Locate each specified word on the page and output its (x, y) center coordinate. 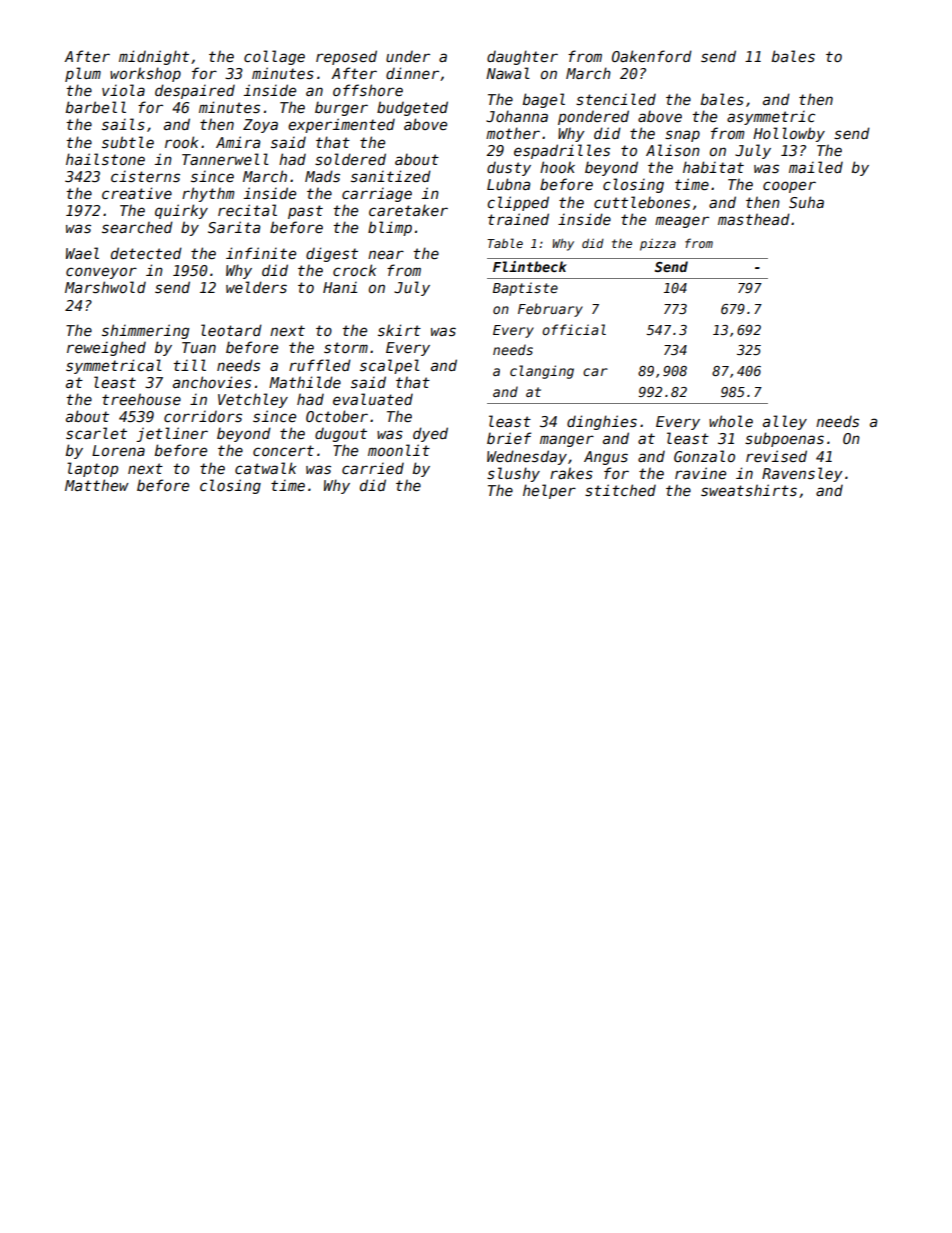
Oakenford (652, 56)
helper (549, 491)
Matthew (97, 485)
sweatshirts (749, 490)
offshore (368, 90)
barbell (96, 107)
